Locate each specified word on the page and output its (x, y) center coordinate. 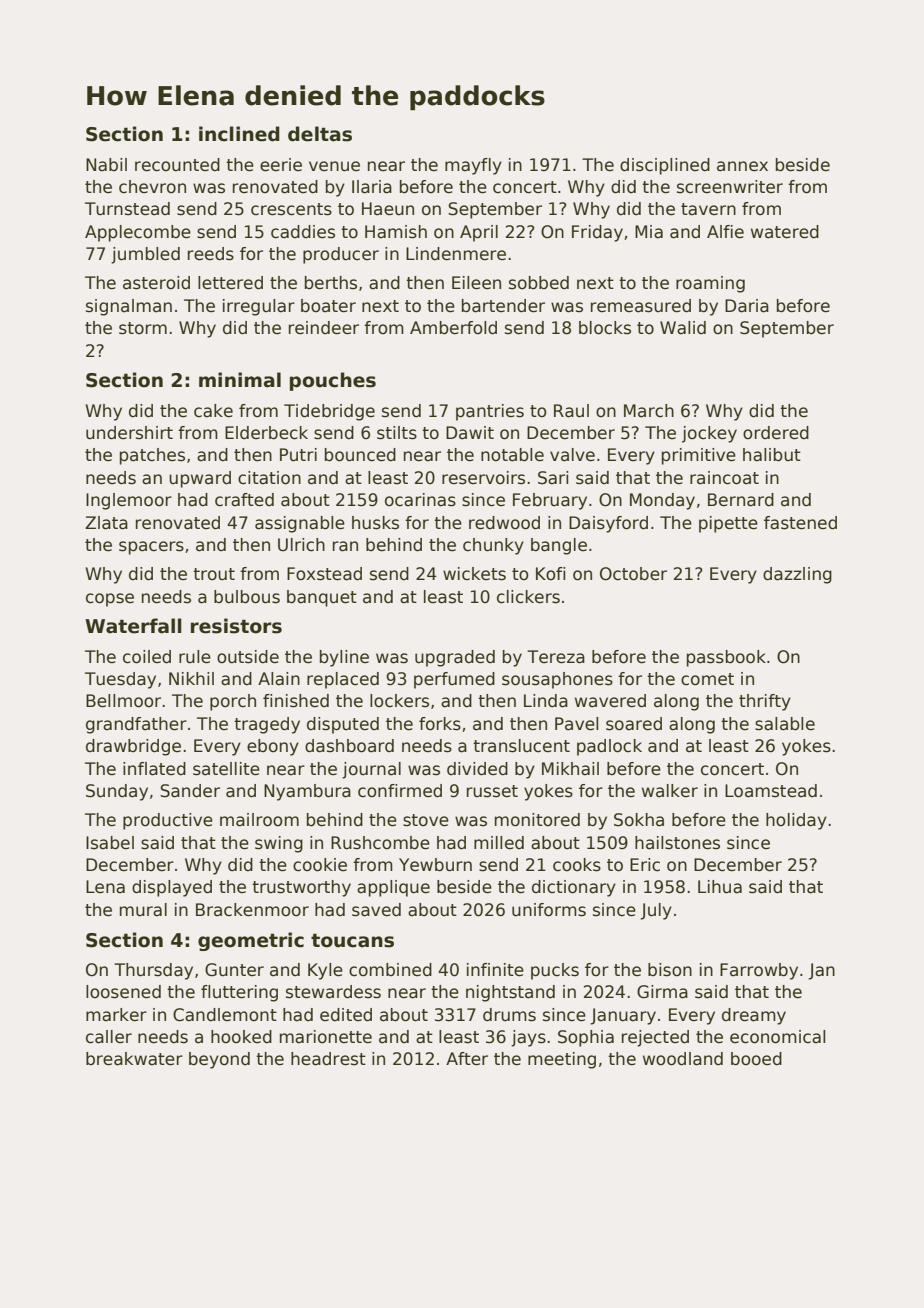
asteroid (156, 283)
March (649, 411)
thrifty (765, 702)
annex (742, 166)
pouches (333, 381)
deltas (320, 134)
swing (279, 844)
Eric (645, 865)
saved (376, 910)
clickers (528, 597)
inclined (239, 134)
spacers (151, 548)
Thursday (153, 971)
